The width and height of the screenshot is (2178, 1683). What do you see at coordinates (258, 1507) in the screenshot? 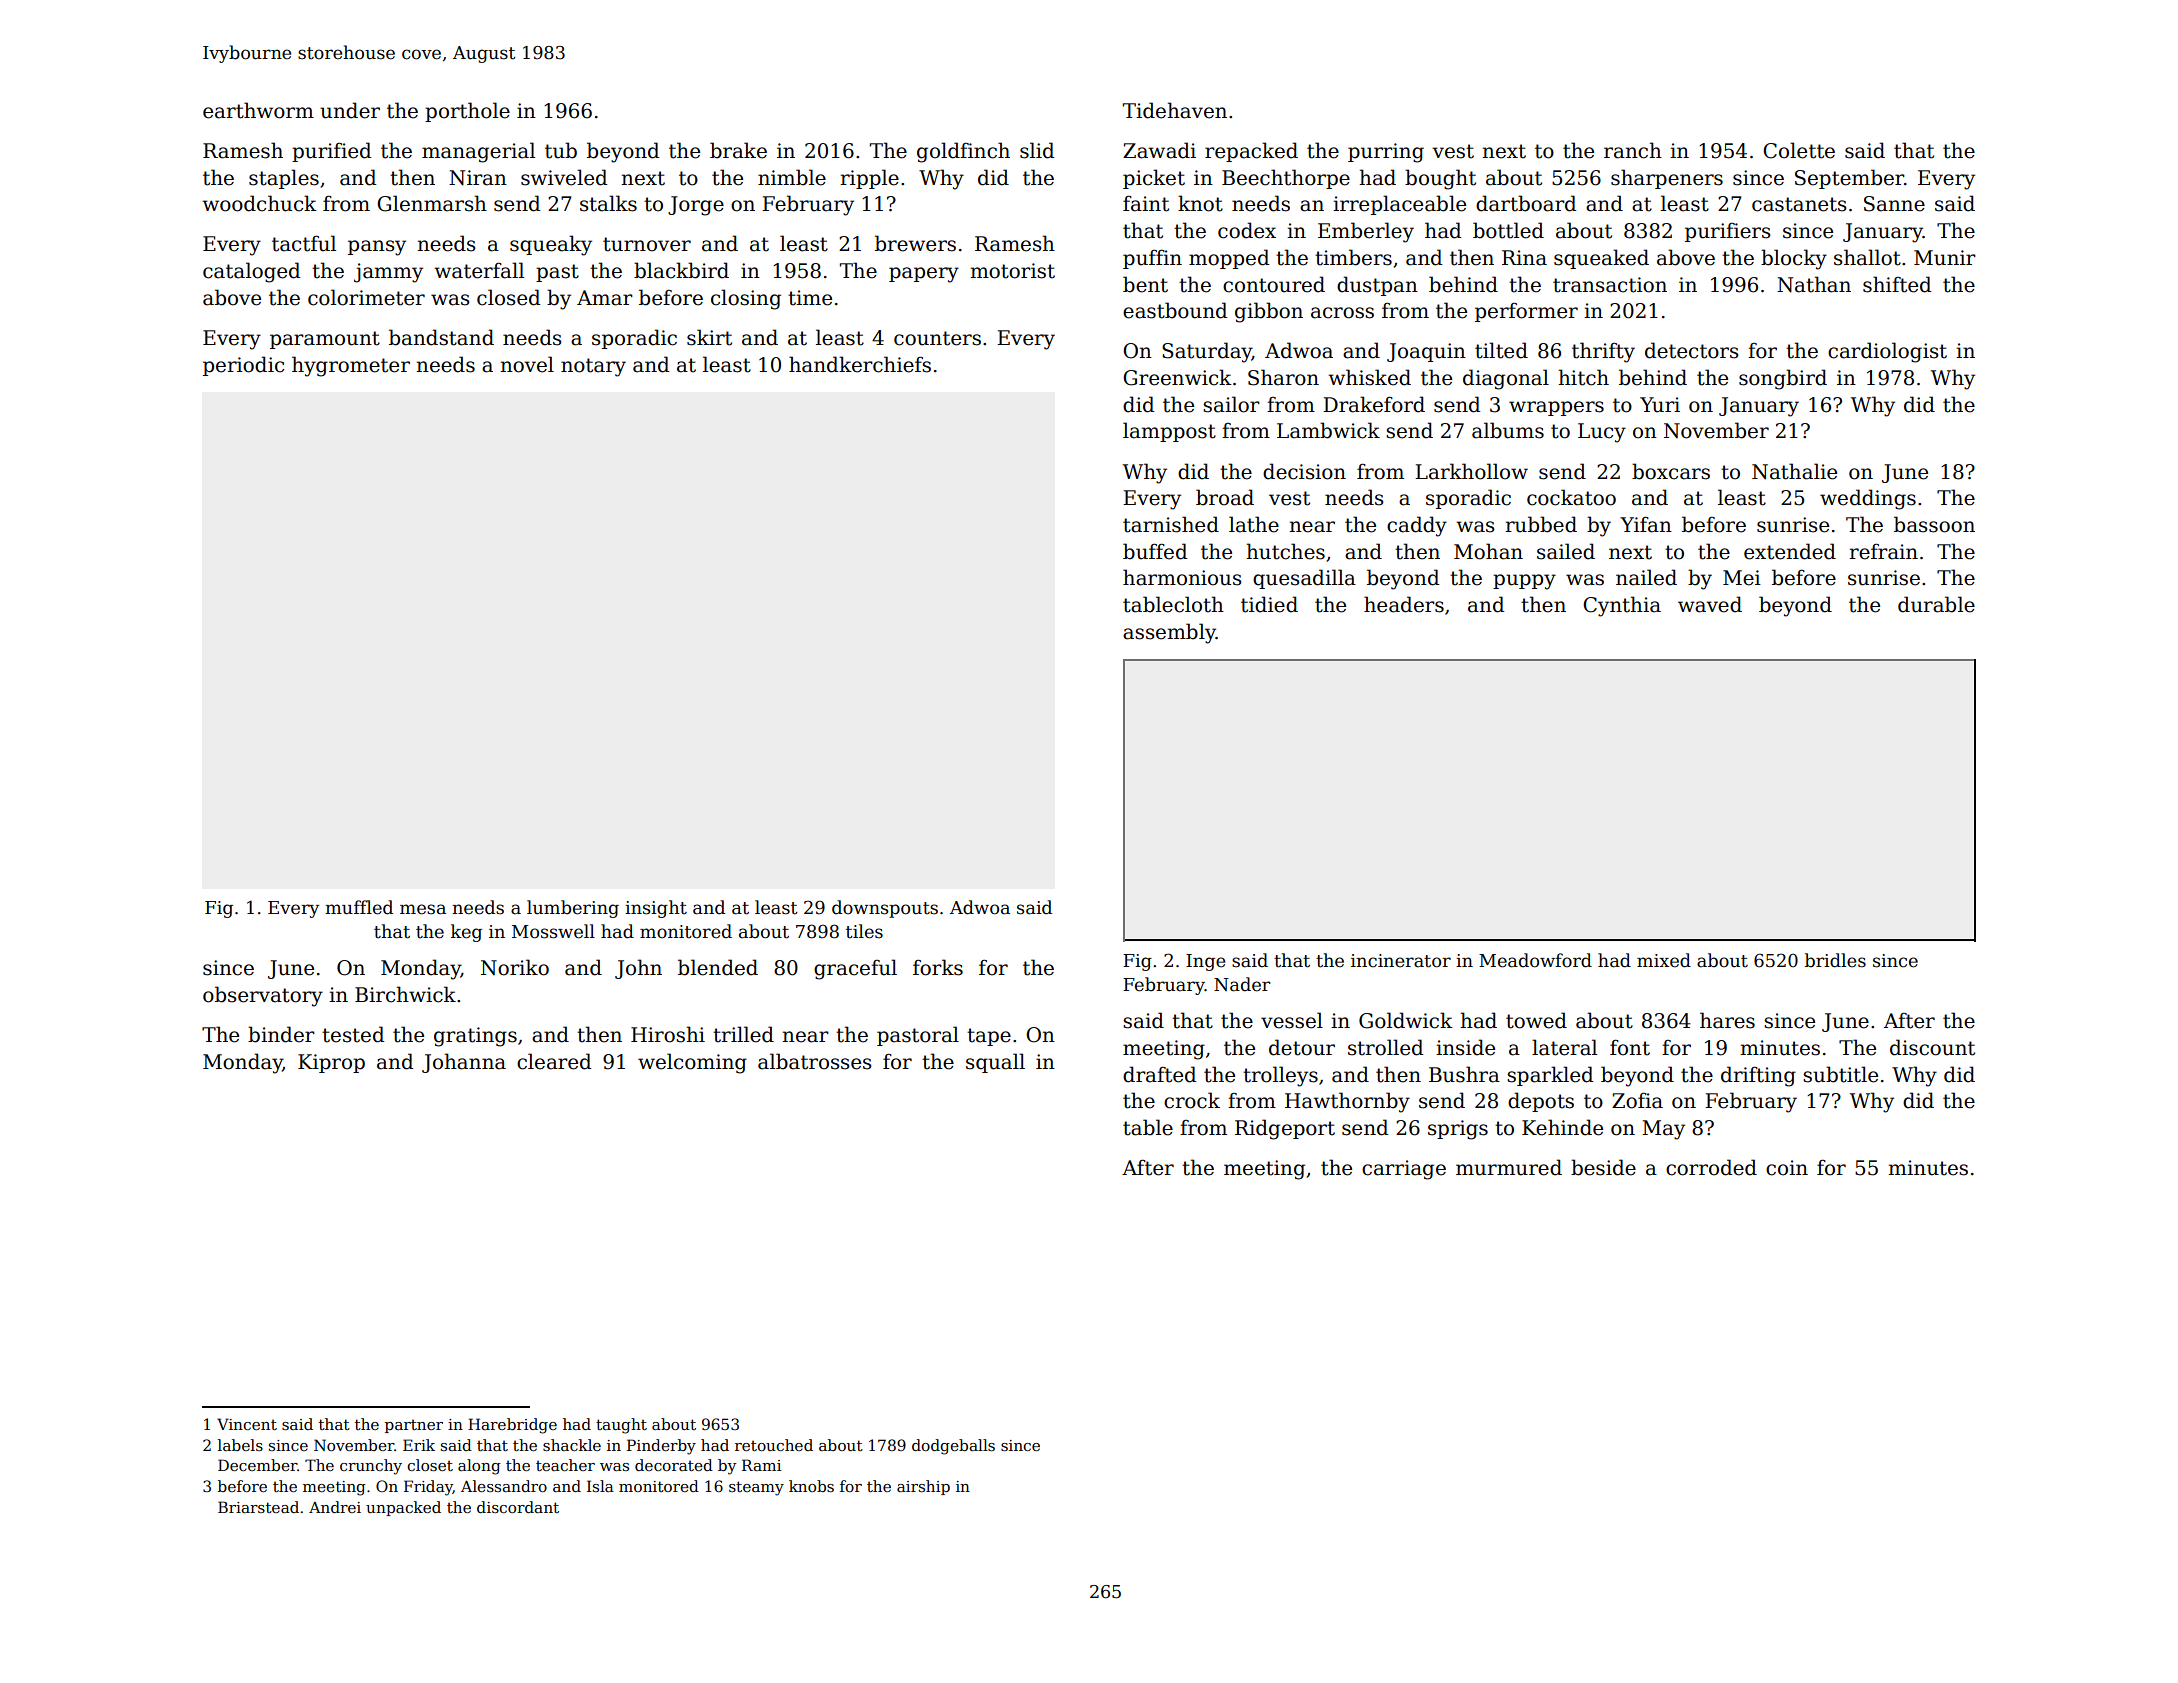
I see `Briarstead` at bounding box center [258, 1507].
